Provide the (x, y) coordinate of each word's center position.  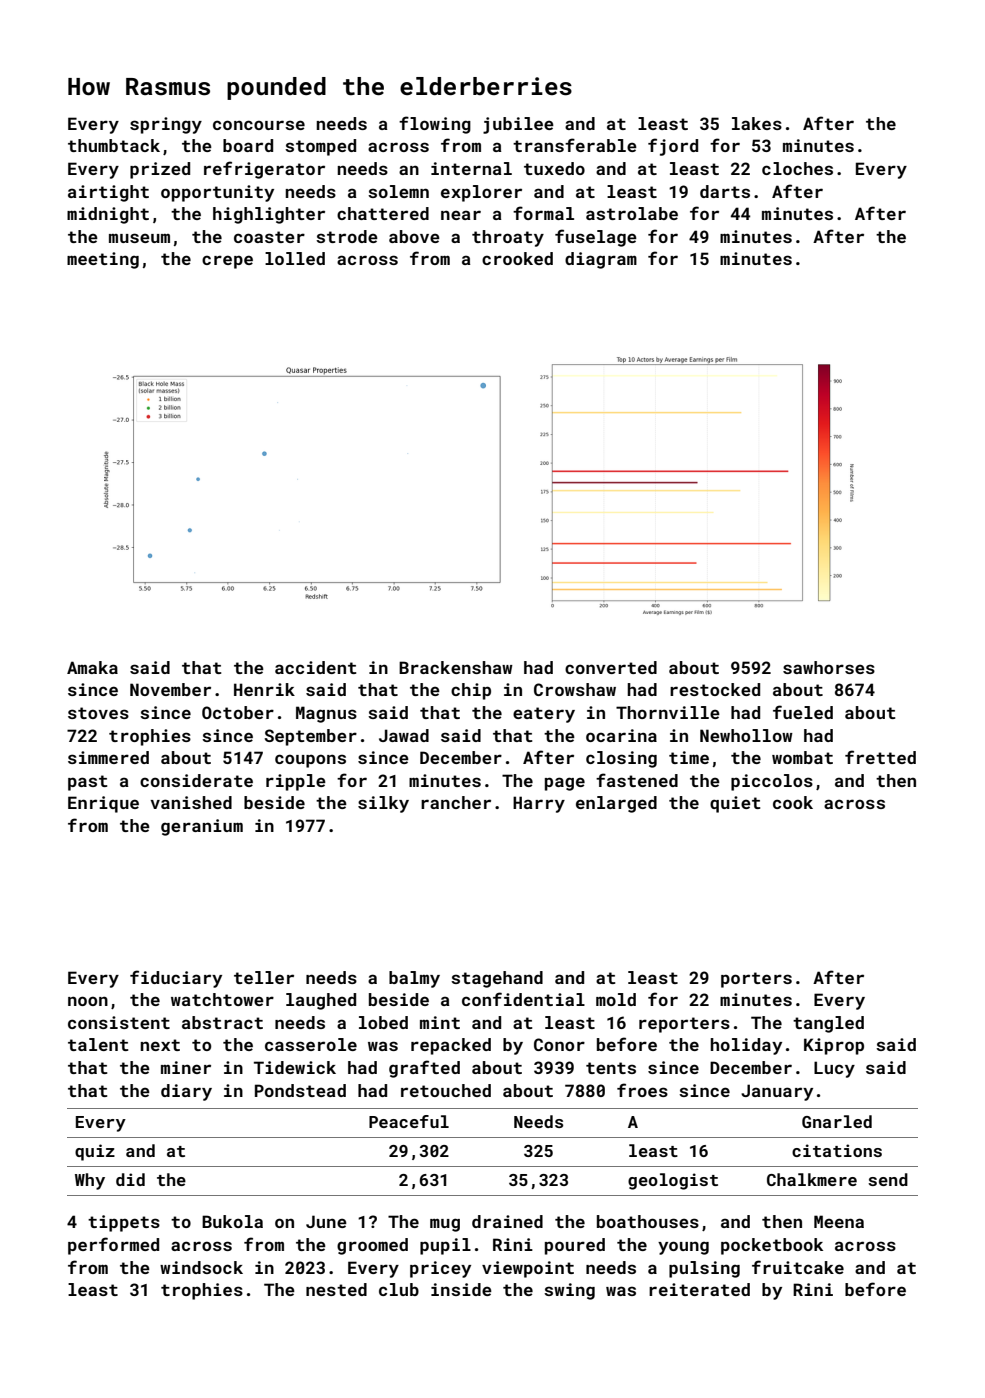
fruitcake (798, 1267)
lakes (757, 123)
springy (166, 125)
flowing (435, 125)
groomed (372, 1246)
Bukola (232, 1221)
